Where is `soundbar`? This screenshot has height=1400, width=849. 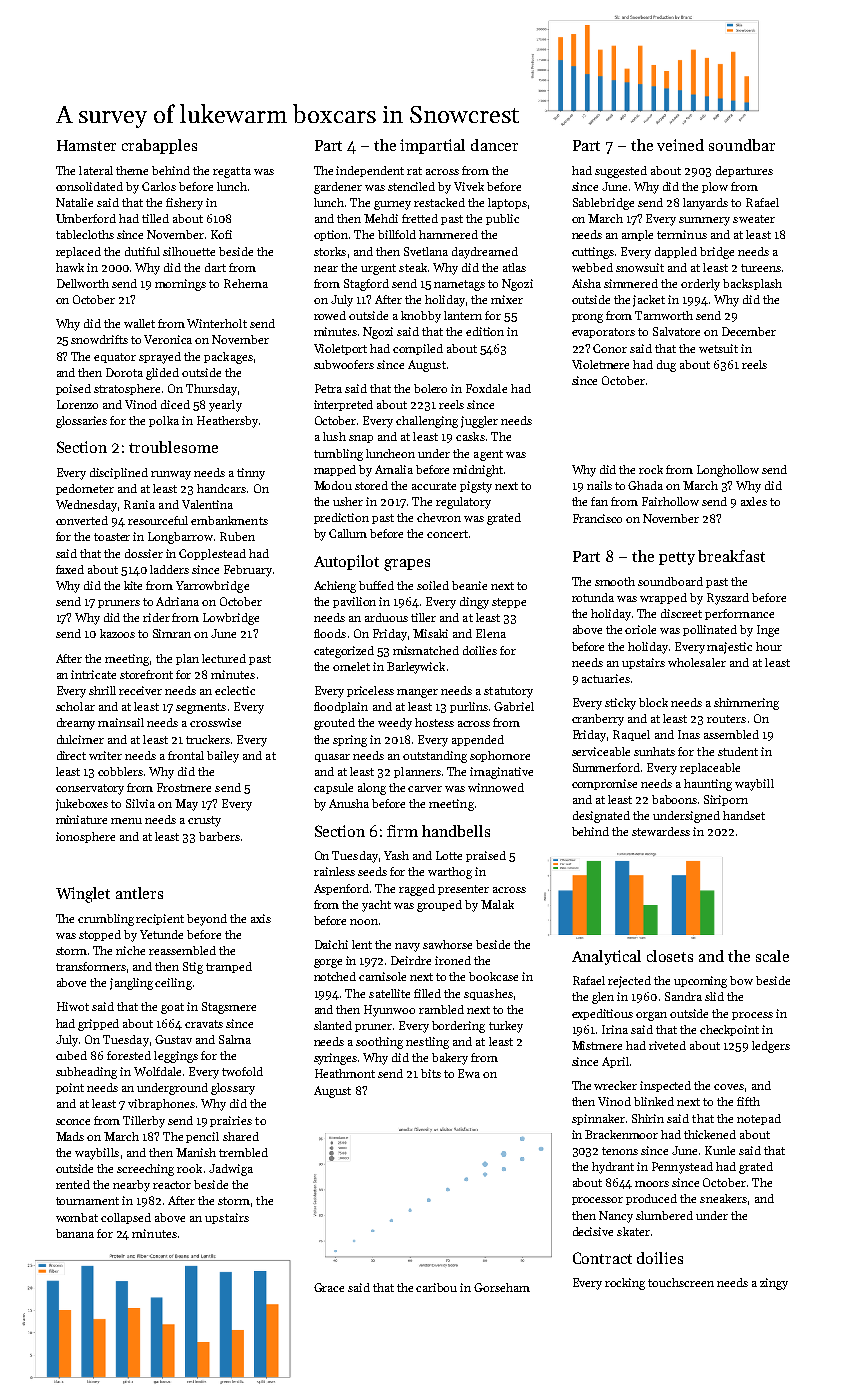
soundbar is located at coordinates (742, 145).
